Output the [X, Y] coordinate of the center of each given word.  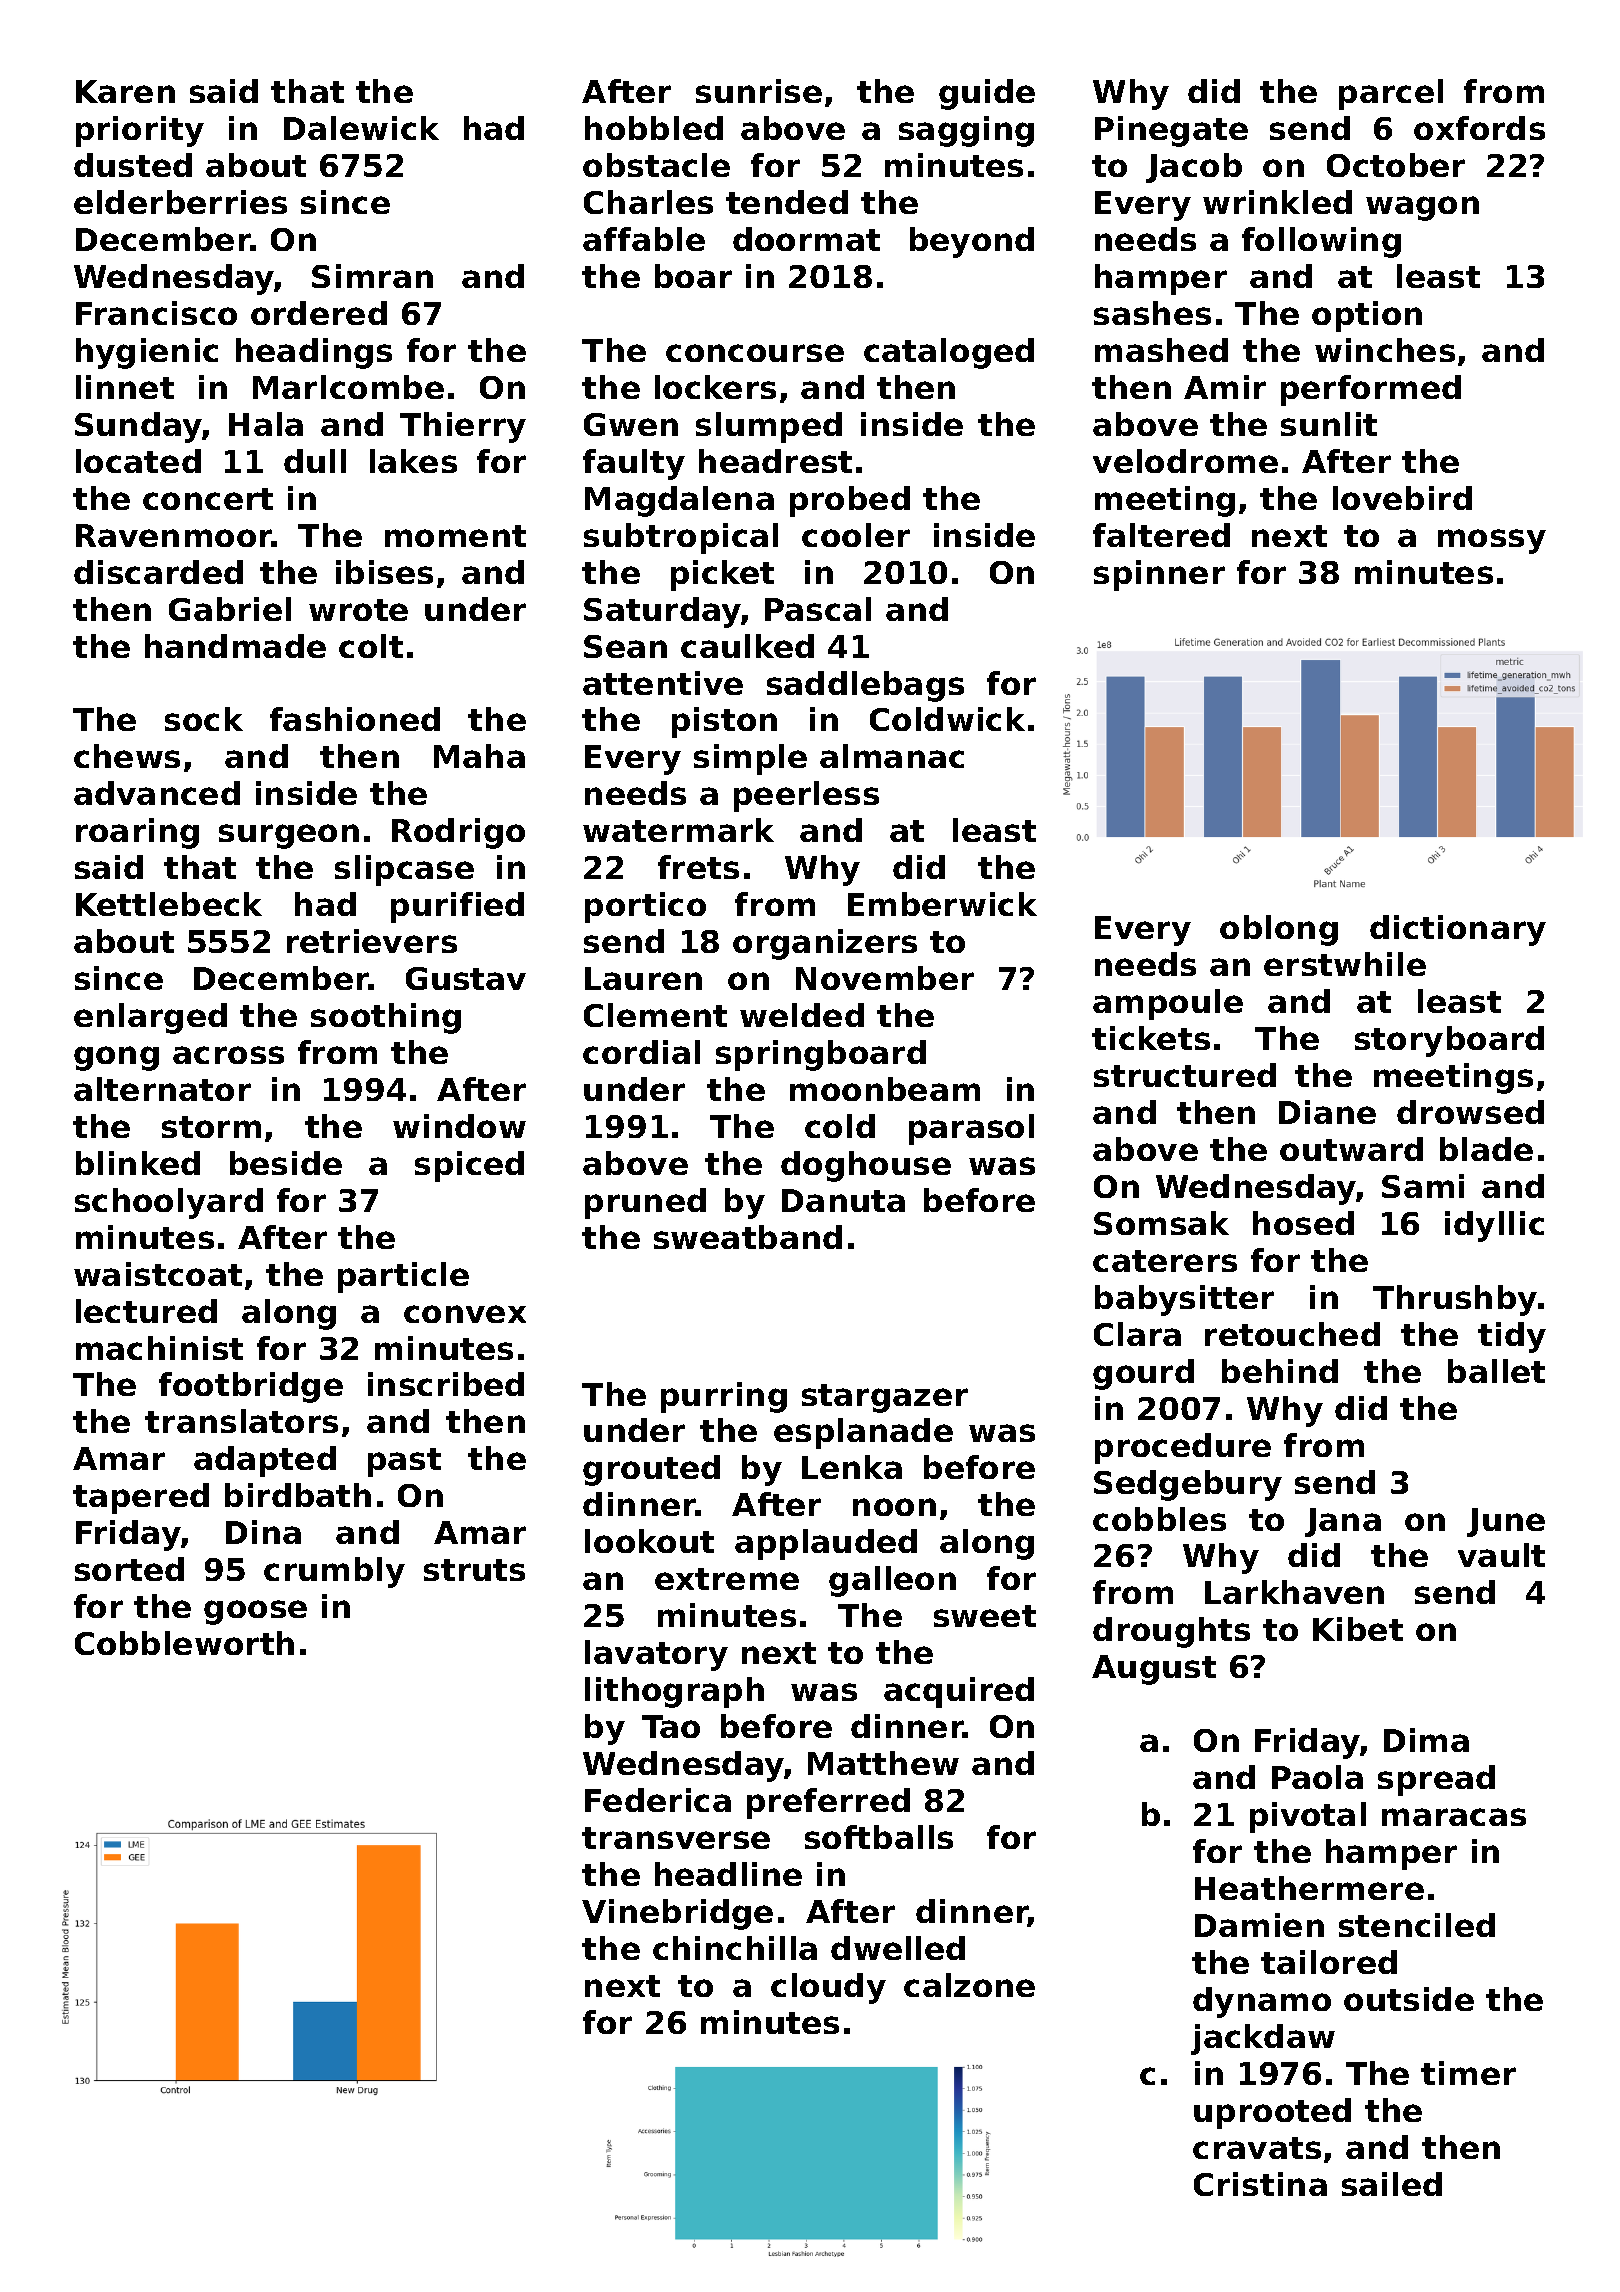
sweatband [748, 1237]
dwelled [898, 1948]
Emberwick [942, 904]
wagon [1422, 208]
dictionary [1458, 930]
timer [1468, 2073]
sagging [966, 131]
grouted [651, 1470]
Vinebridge [677, 1914]
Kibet [1358, 1629]
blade [1486, 1149]
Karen [125, 91]
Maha [479, 756]
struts [474, 1570]
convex [465, 1314]
